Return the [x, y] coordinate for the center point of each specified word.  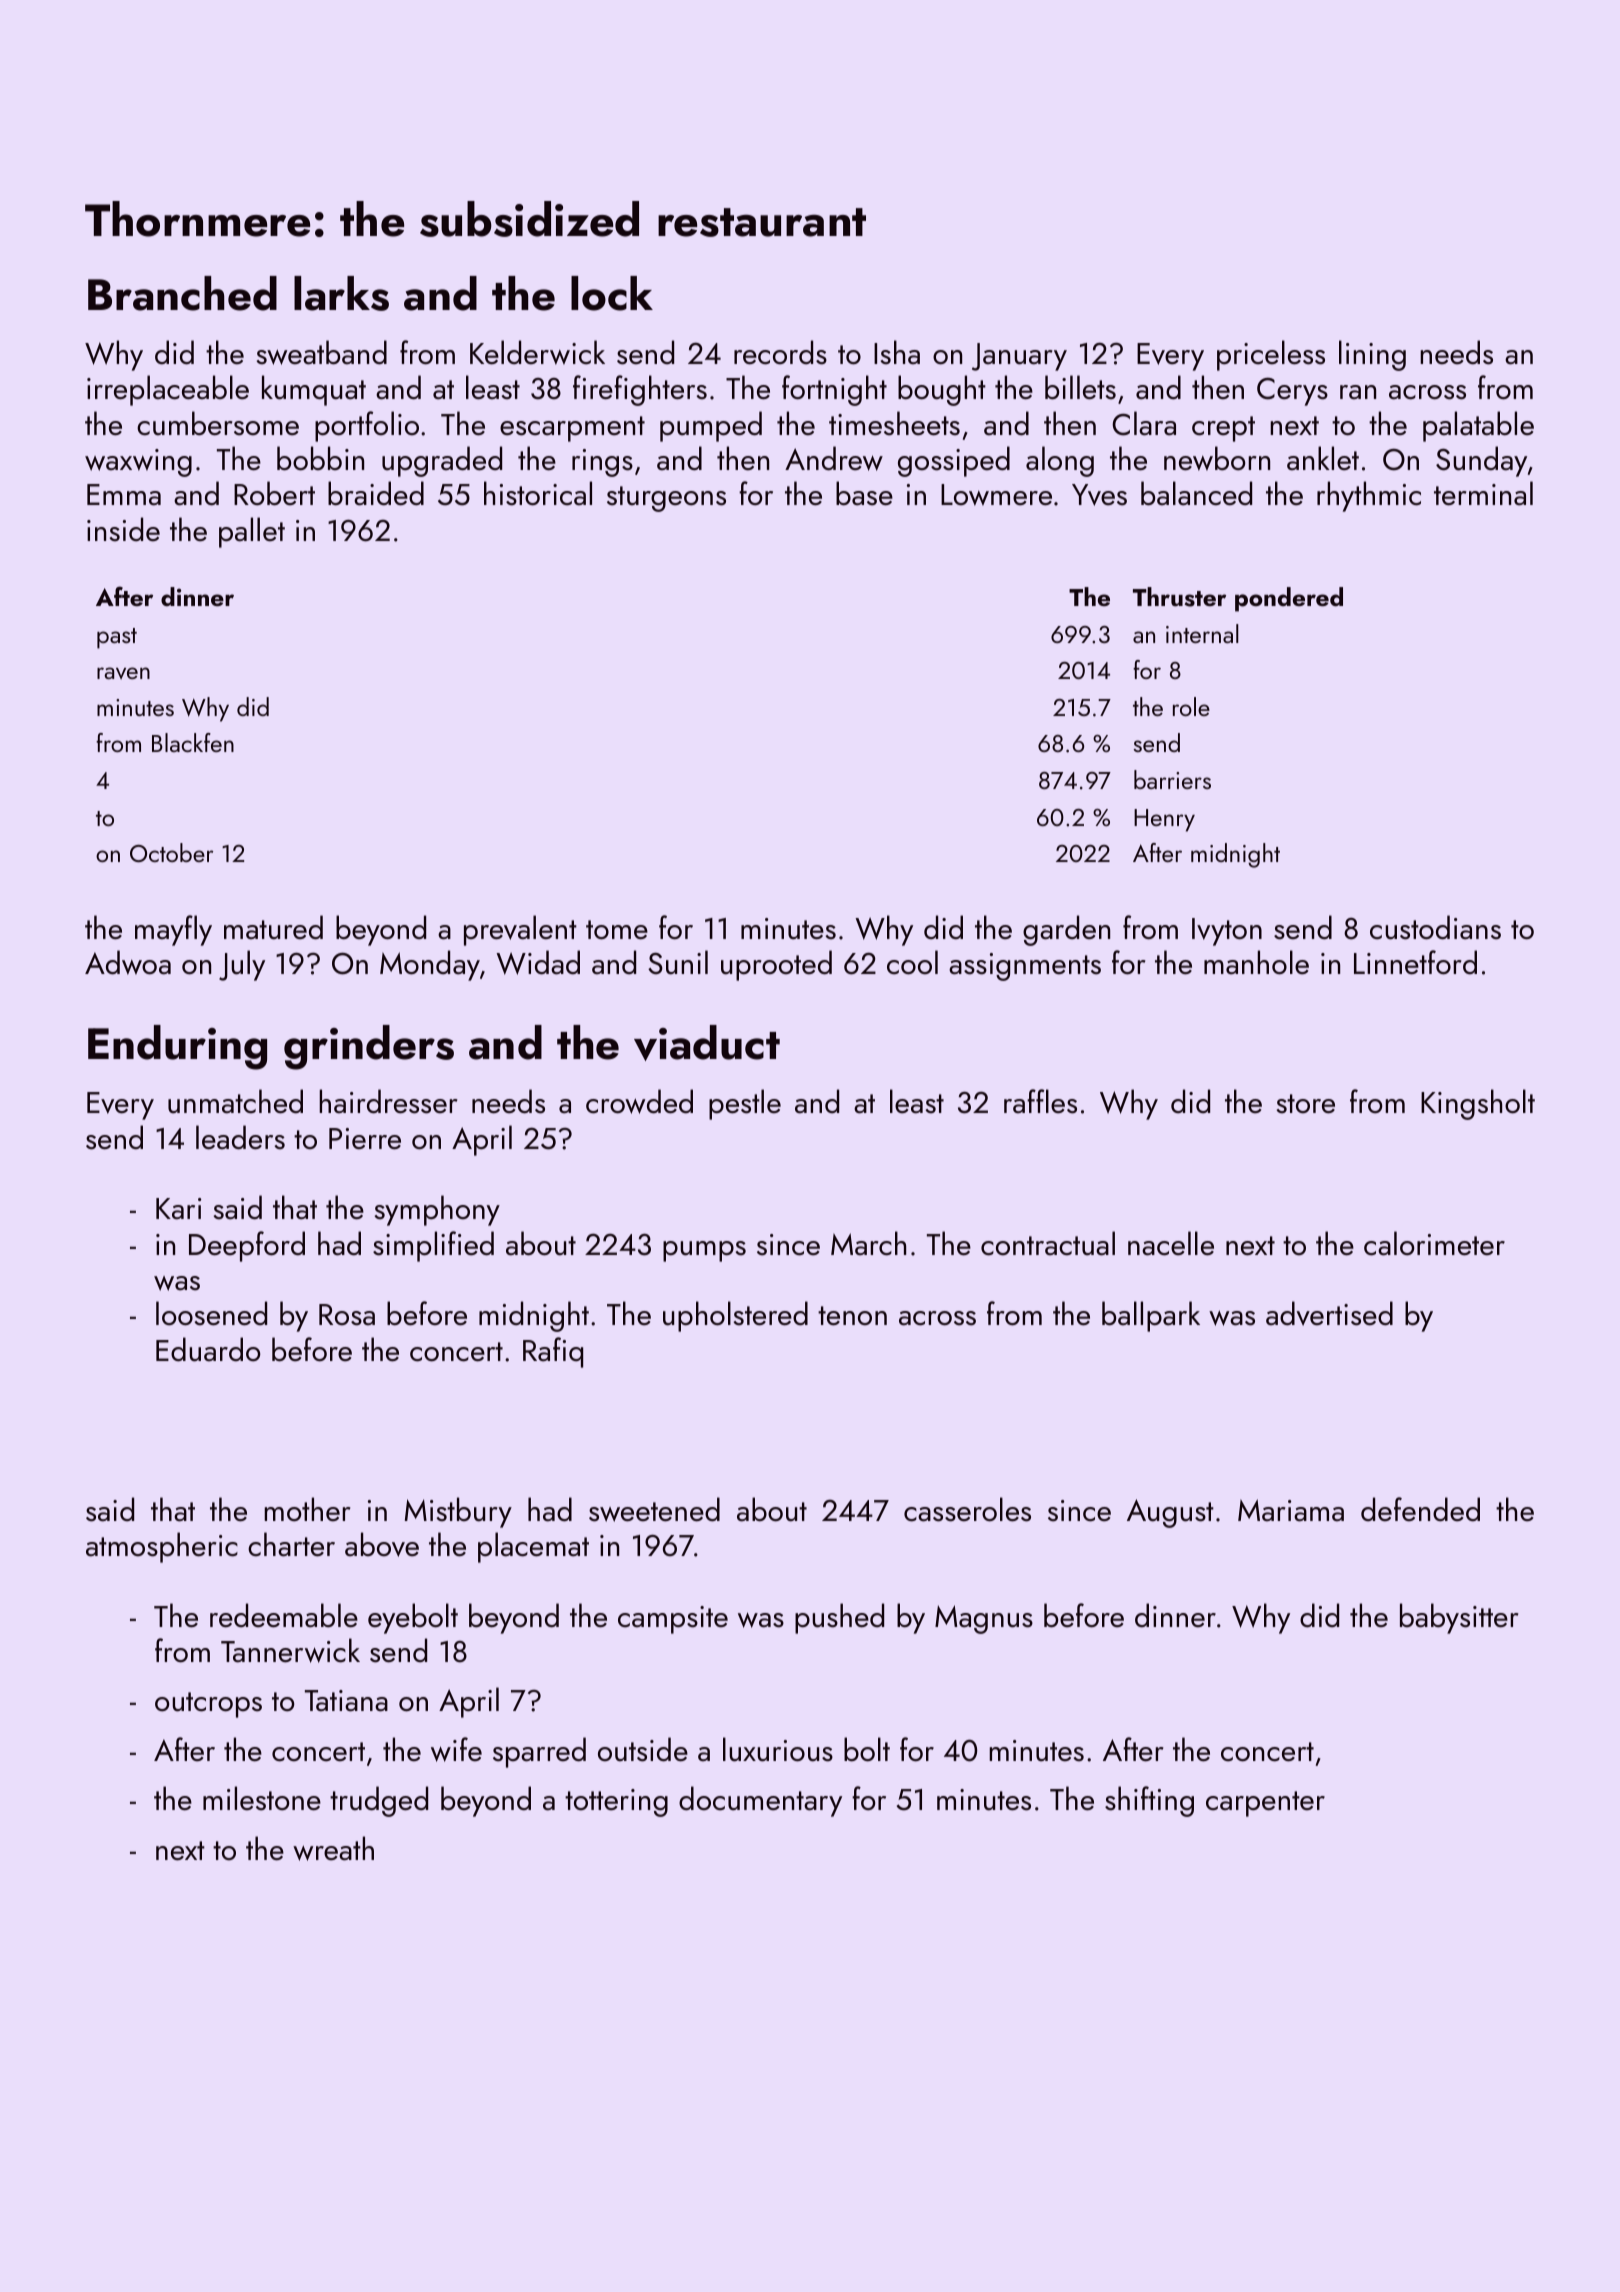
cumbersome [218, 423]
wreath [333, 1848]
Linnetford [1415, 962]
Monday [430, 965]
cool [912, 962]
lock [612, 293]
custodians [1435, 927]
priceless [1271, 355]
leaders [240, 1137]
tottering [616, 1803]
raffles [1040, 1101]
